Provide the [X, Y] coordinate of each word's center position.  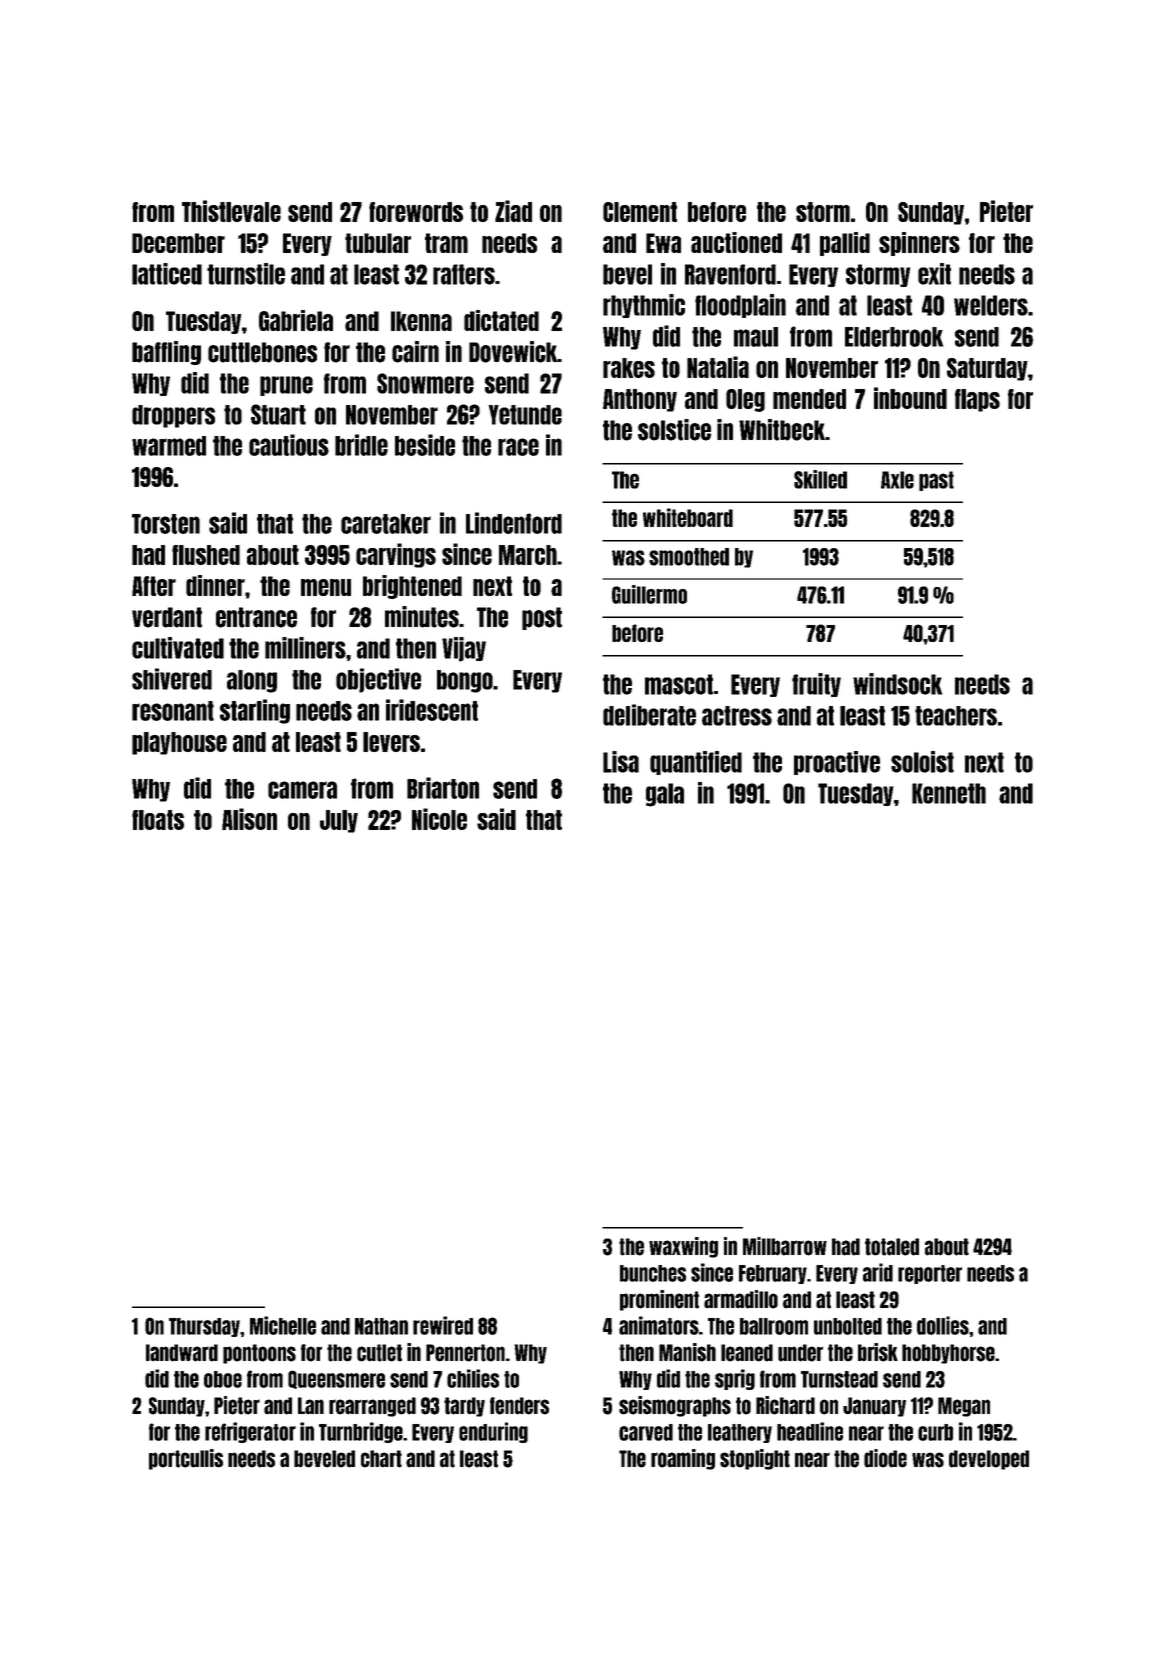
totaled [892, 1247]
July [339, 821]
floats [158, 820]
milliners [305, 648]
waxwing [683, 1247]
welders [991, 305]
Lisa [621, 762]
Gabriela [296, 320]
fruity [816, 685]
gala [665, 795]
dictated [501, 320]
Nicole [439, 819]
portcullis [186, 1459]
